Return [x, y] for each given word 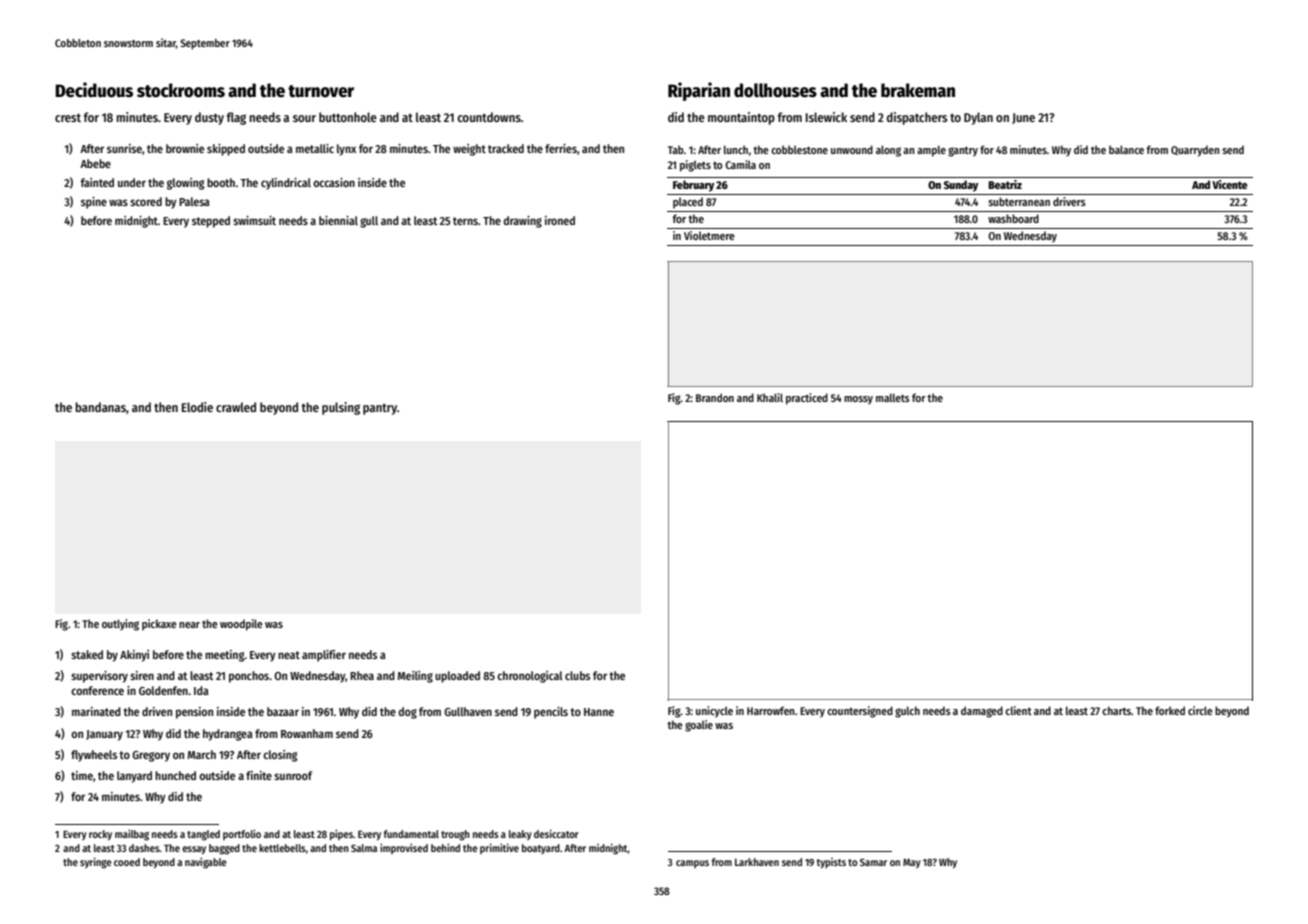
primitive [499, 848]
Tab [676, 149]
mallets [893, 397]
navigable [206, 863]
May [912, 863]
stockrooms [181, 90]
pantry [380, 409]
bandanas [100, 407]
